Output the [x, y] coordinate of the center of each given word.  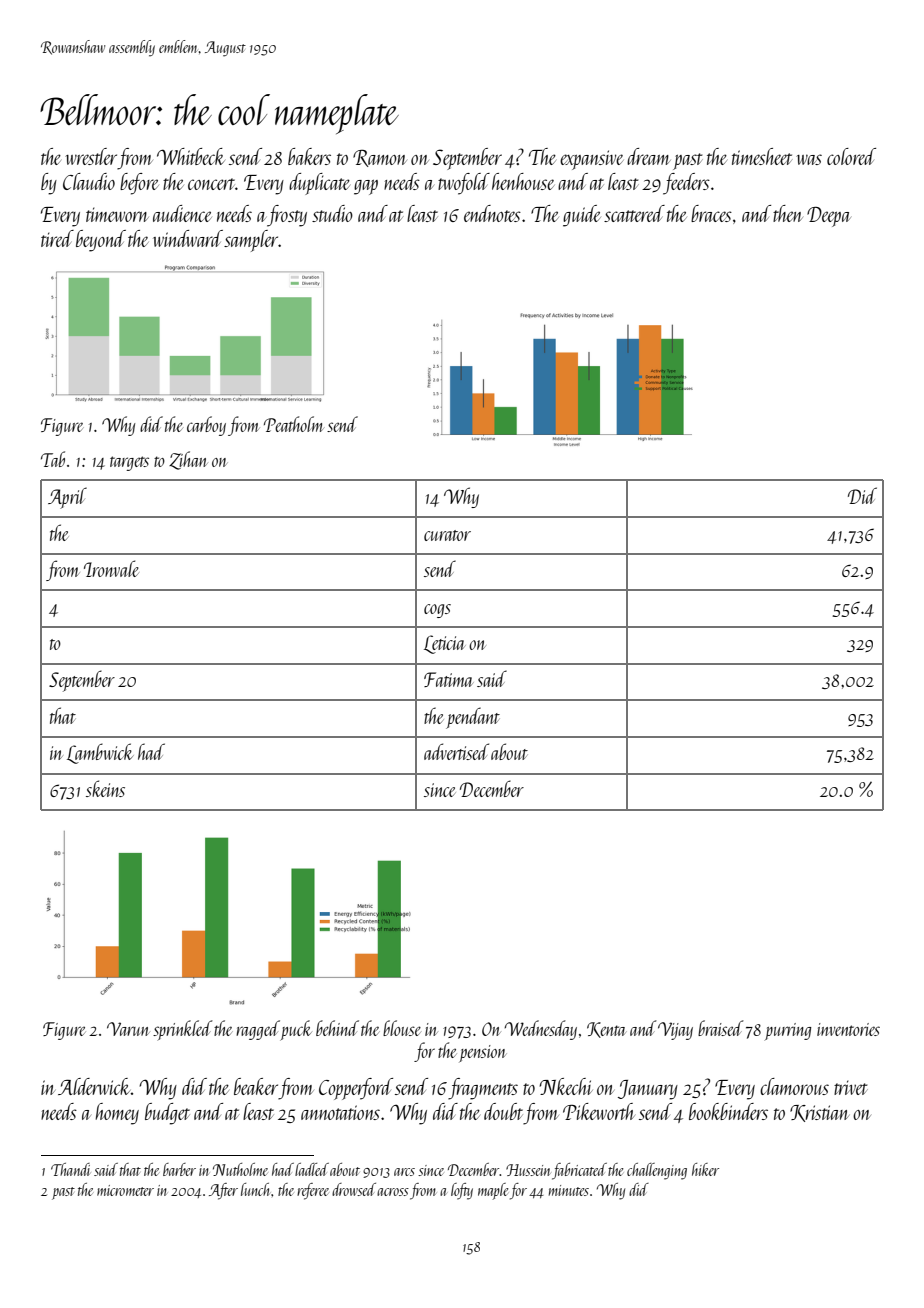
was [809, 159]
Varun [128, 1029]
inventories [848, 1029]
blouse [402, 1028]
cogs [437, 611]
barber [179, 1169]
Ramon [380, 158]
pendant [473, 718]
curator [447, 535]
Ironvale [111, 568]
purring [788, 1031]
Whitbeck [191, 156]
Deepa [829, 217]
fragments [483, 1089]
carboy [206, 426]
